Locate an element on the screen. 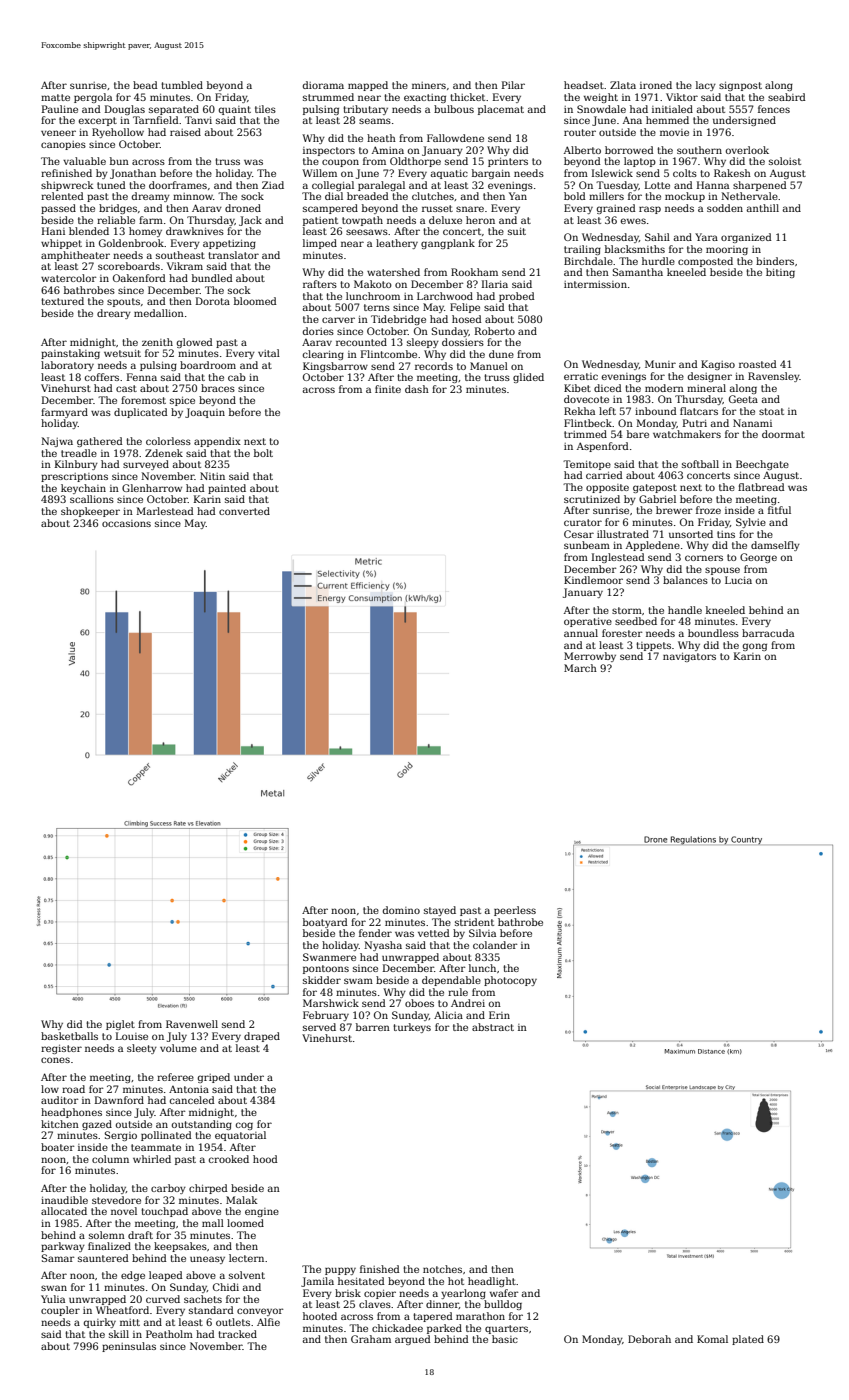  miners is located at coordinates (429, 85).
